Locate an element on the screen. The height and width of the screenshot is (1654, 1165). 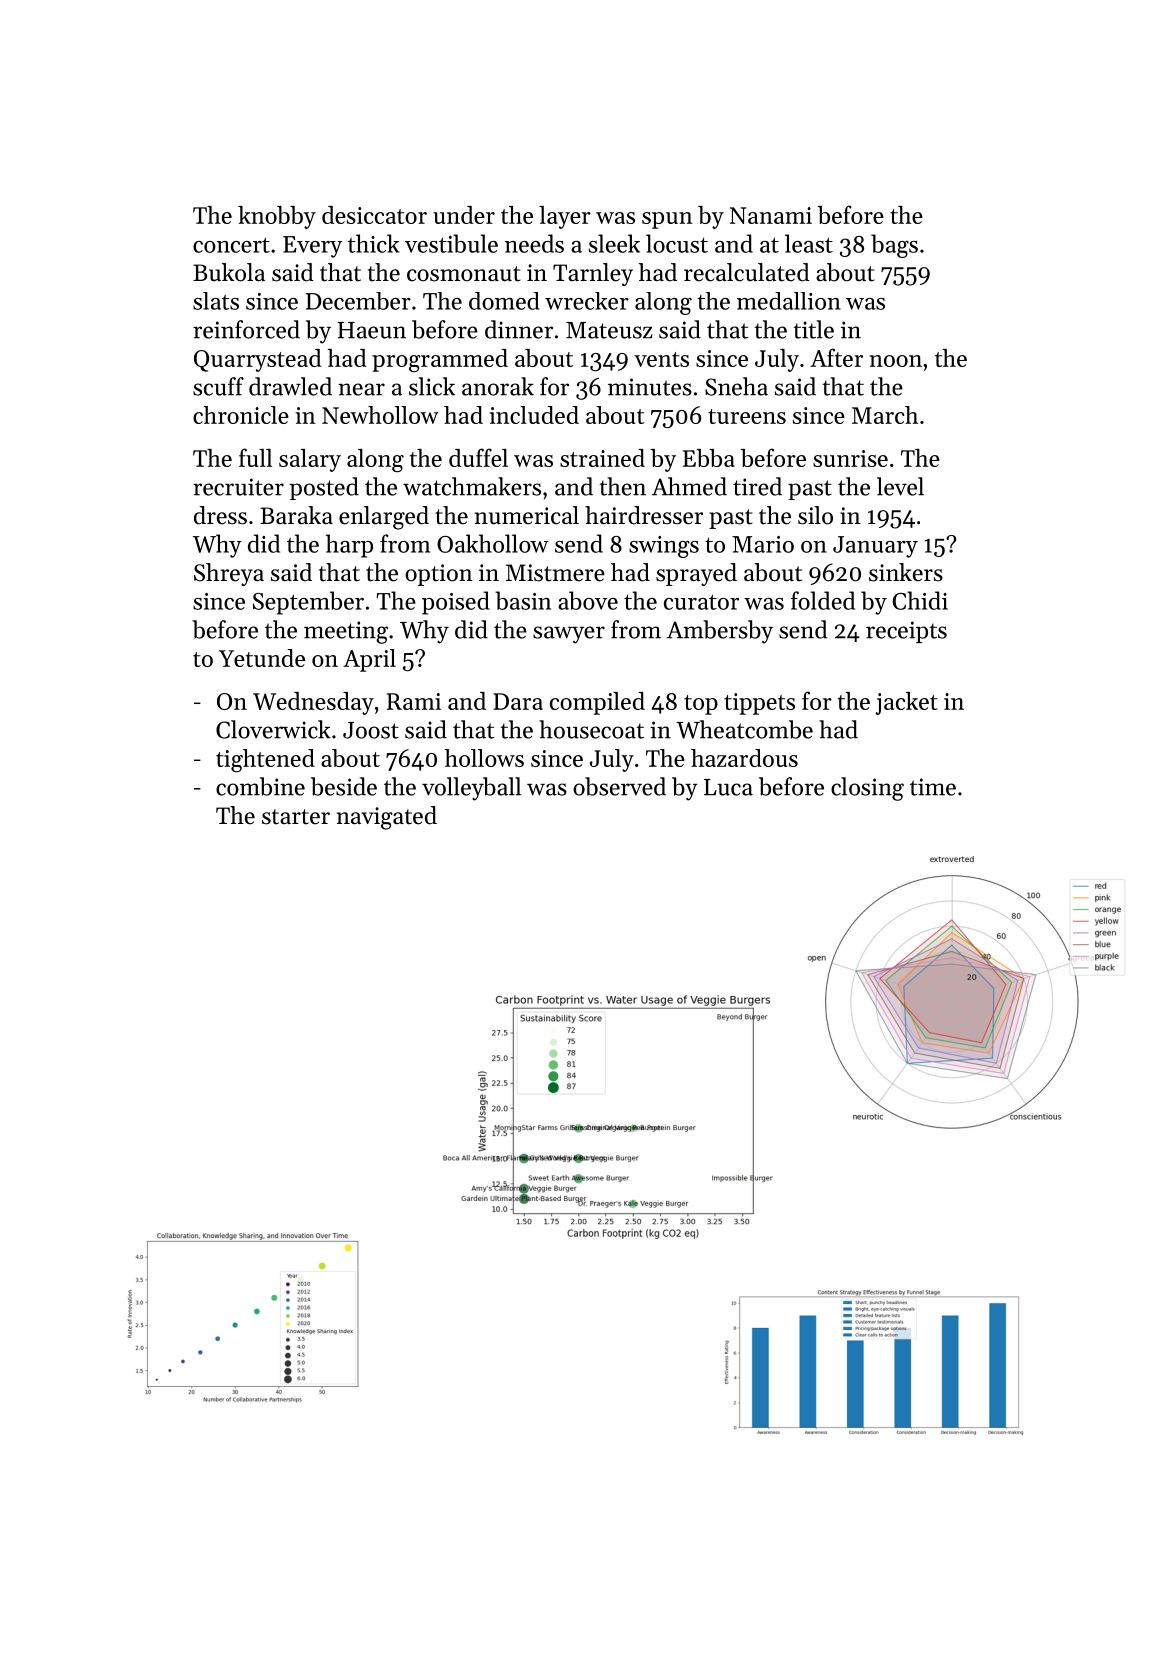
layer is located at coordinates (565, 217).
